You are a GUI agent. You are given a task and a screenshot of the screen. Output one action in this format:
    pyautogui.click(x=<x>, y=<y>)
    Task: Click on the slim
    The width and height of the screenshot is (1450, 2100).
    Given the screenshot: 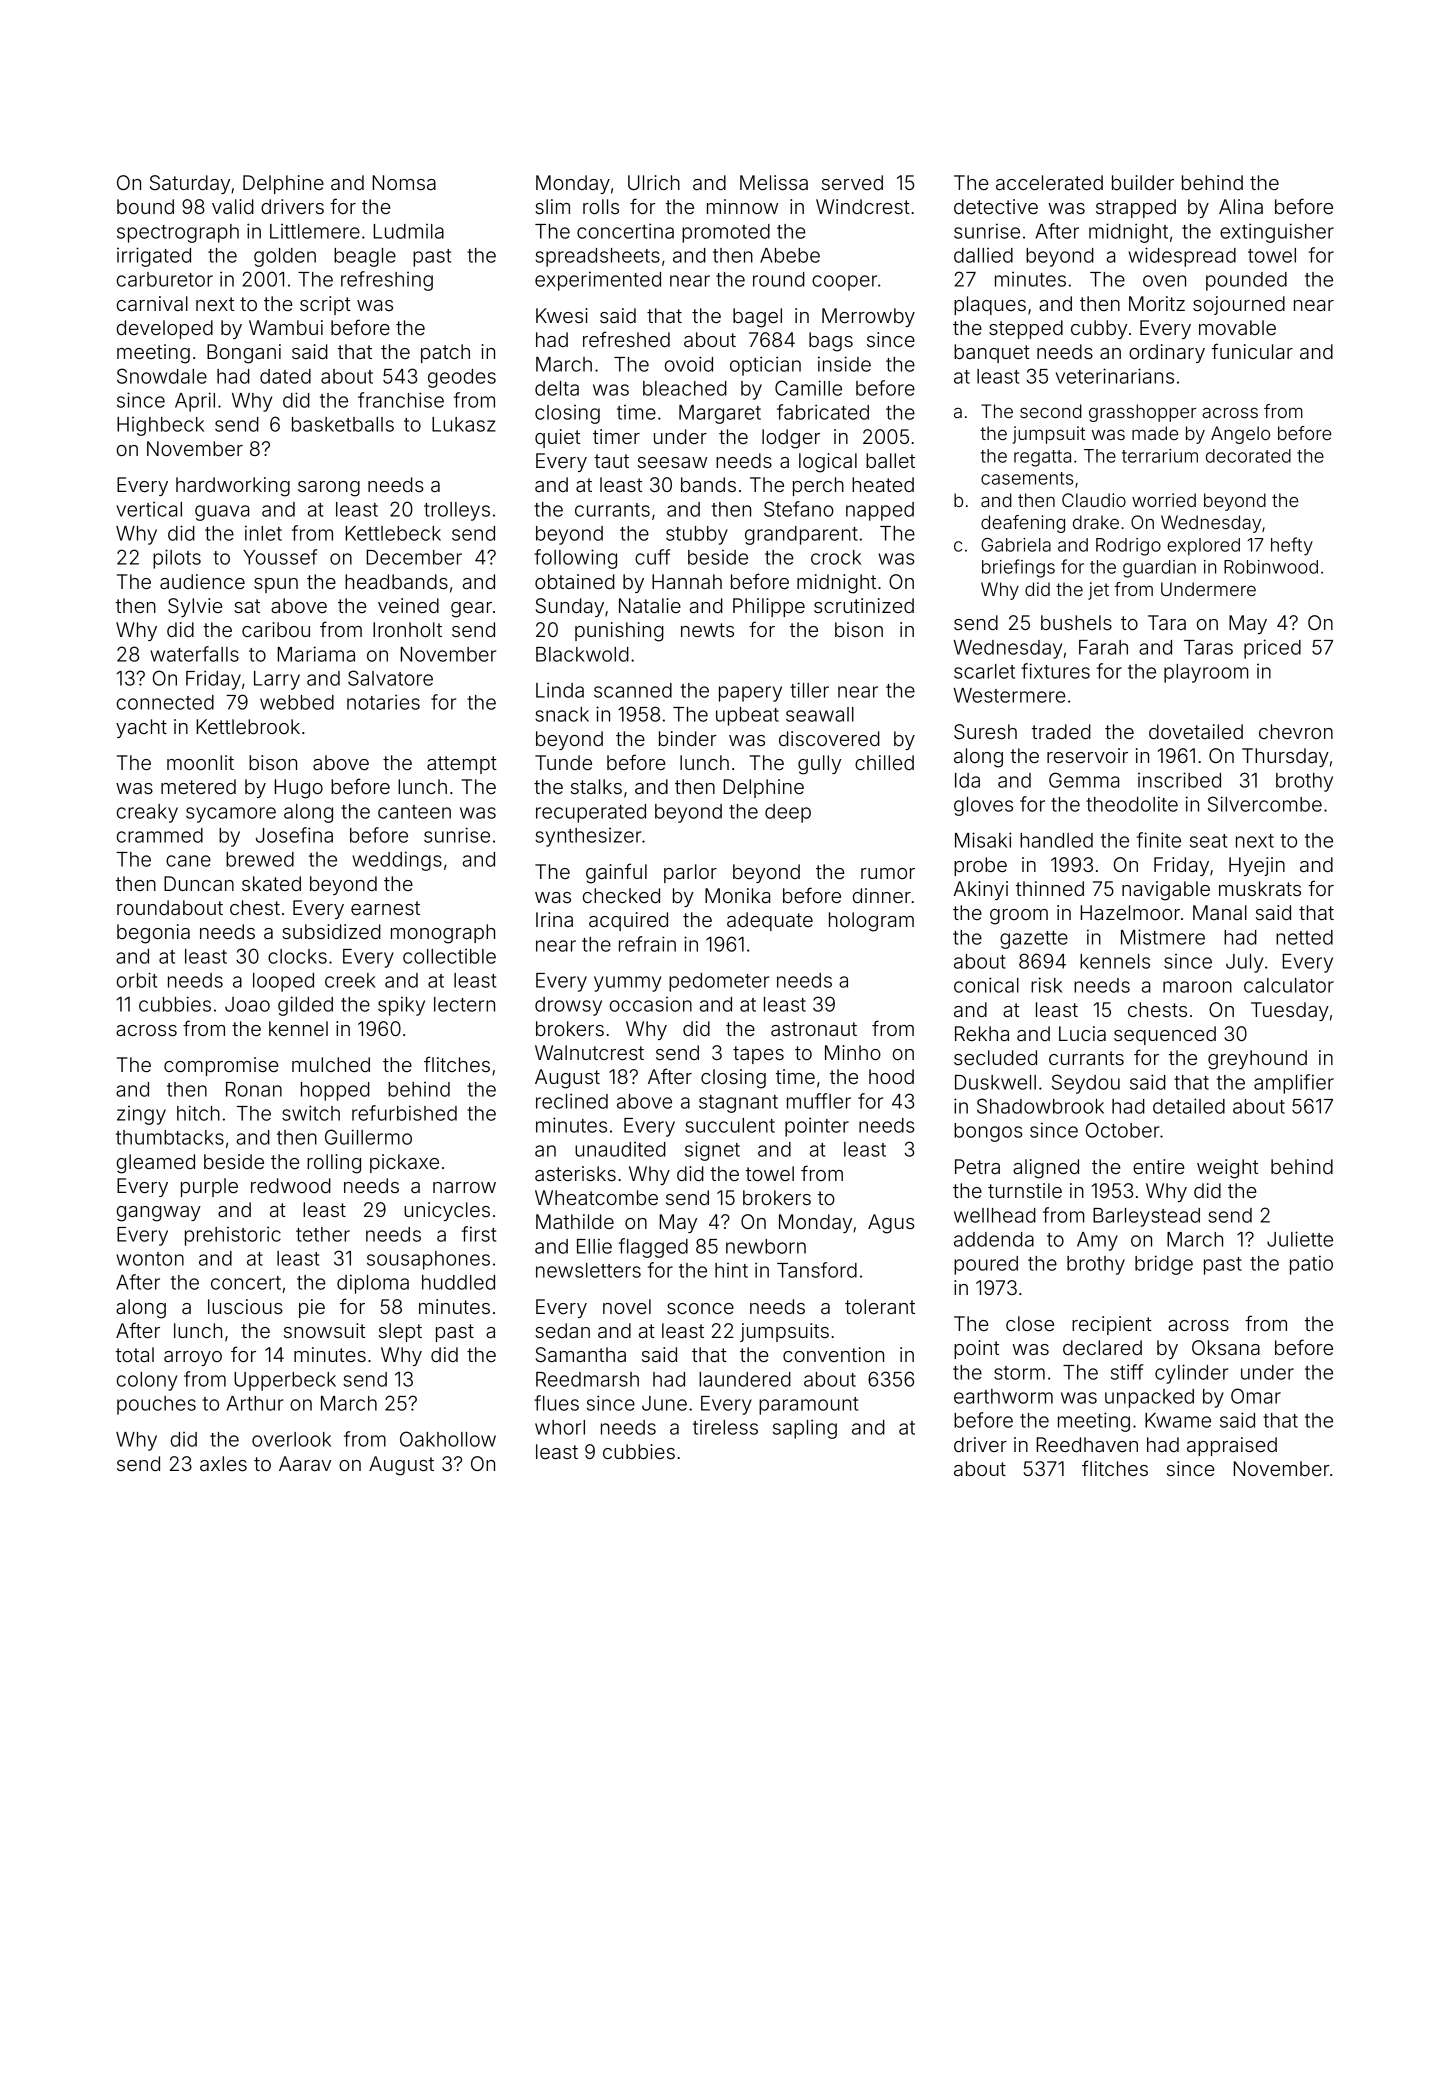 What is the action you would take?
    pyautogui.click(x=552, y=206)
